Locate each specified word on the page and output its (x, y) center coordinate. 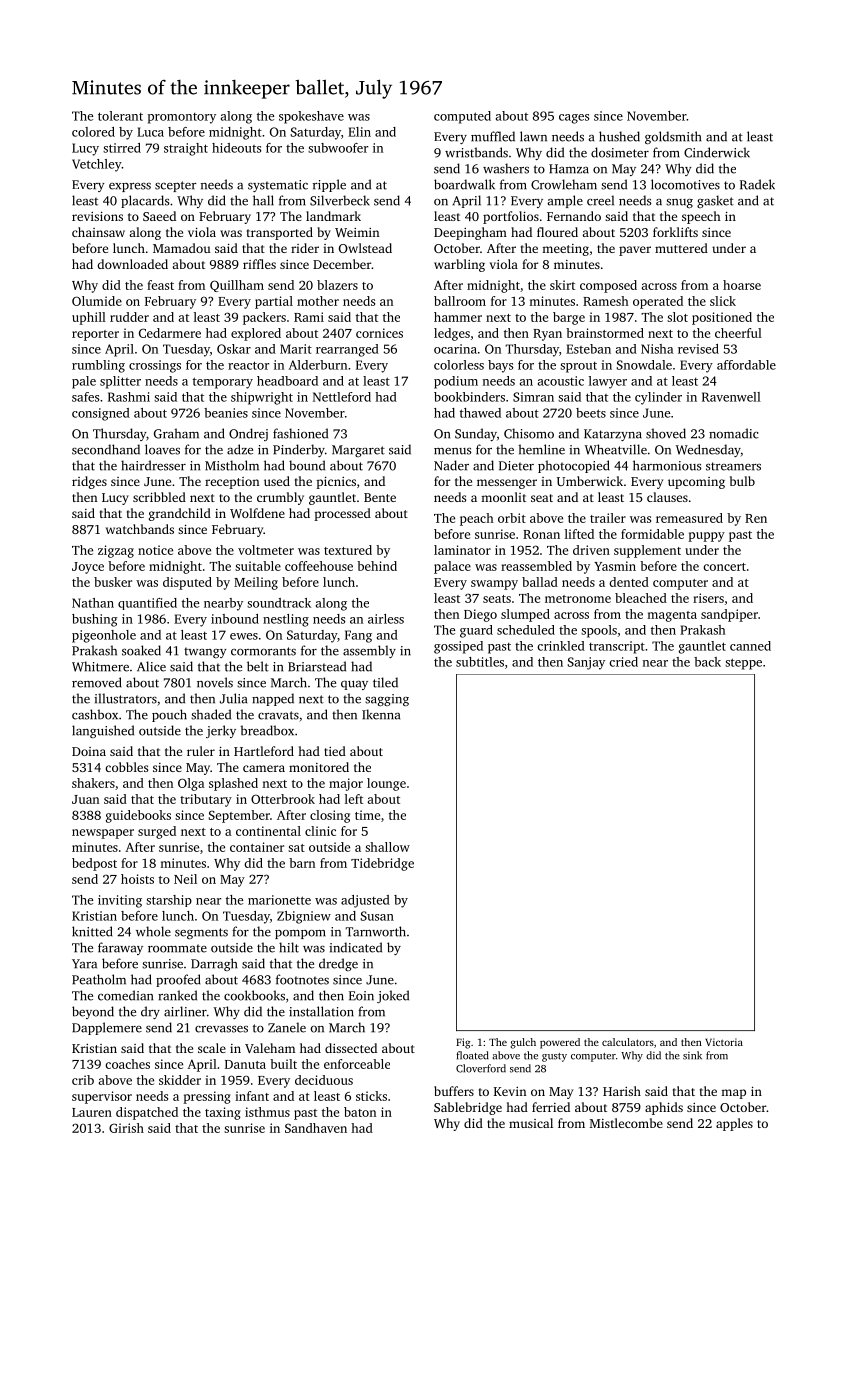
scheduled (526, 630)
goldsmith (673, 137)
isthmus (267, 1112)
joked (393, 996)
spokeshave (311, 117)
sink (692, 1055)
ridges (89, 482)
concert (724, 567)
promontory (182, 118)
